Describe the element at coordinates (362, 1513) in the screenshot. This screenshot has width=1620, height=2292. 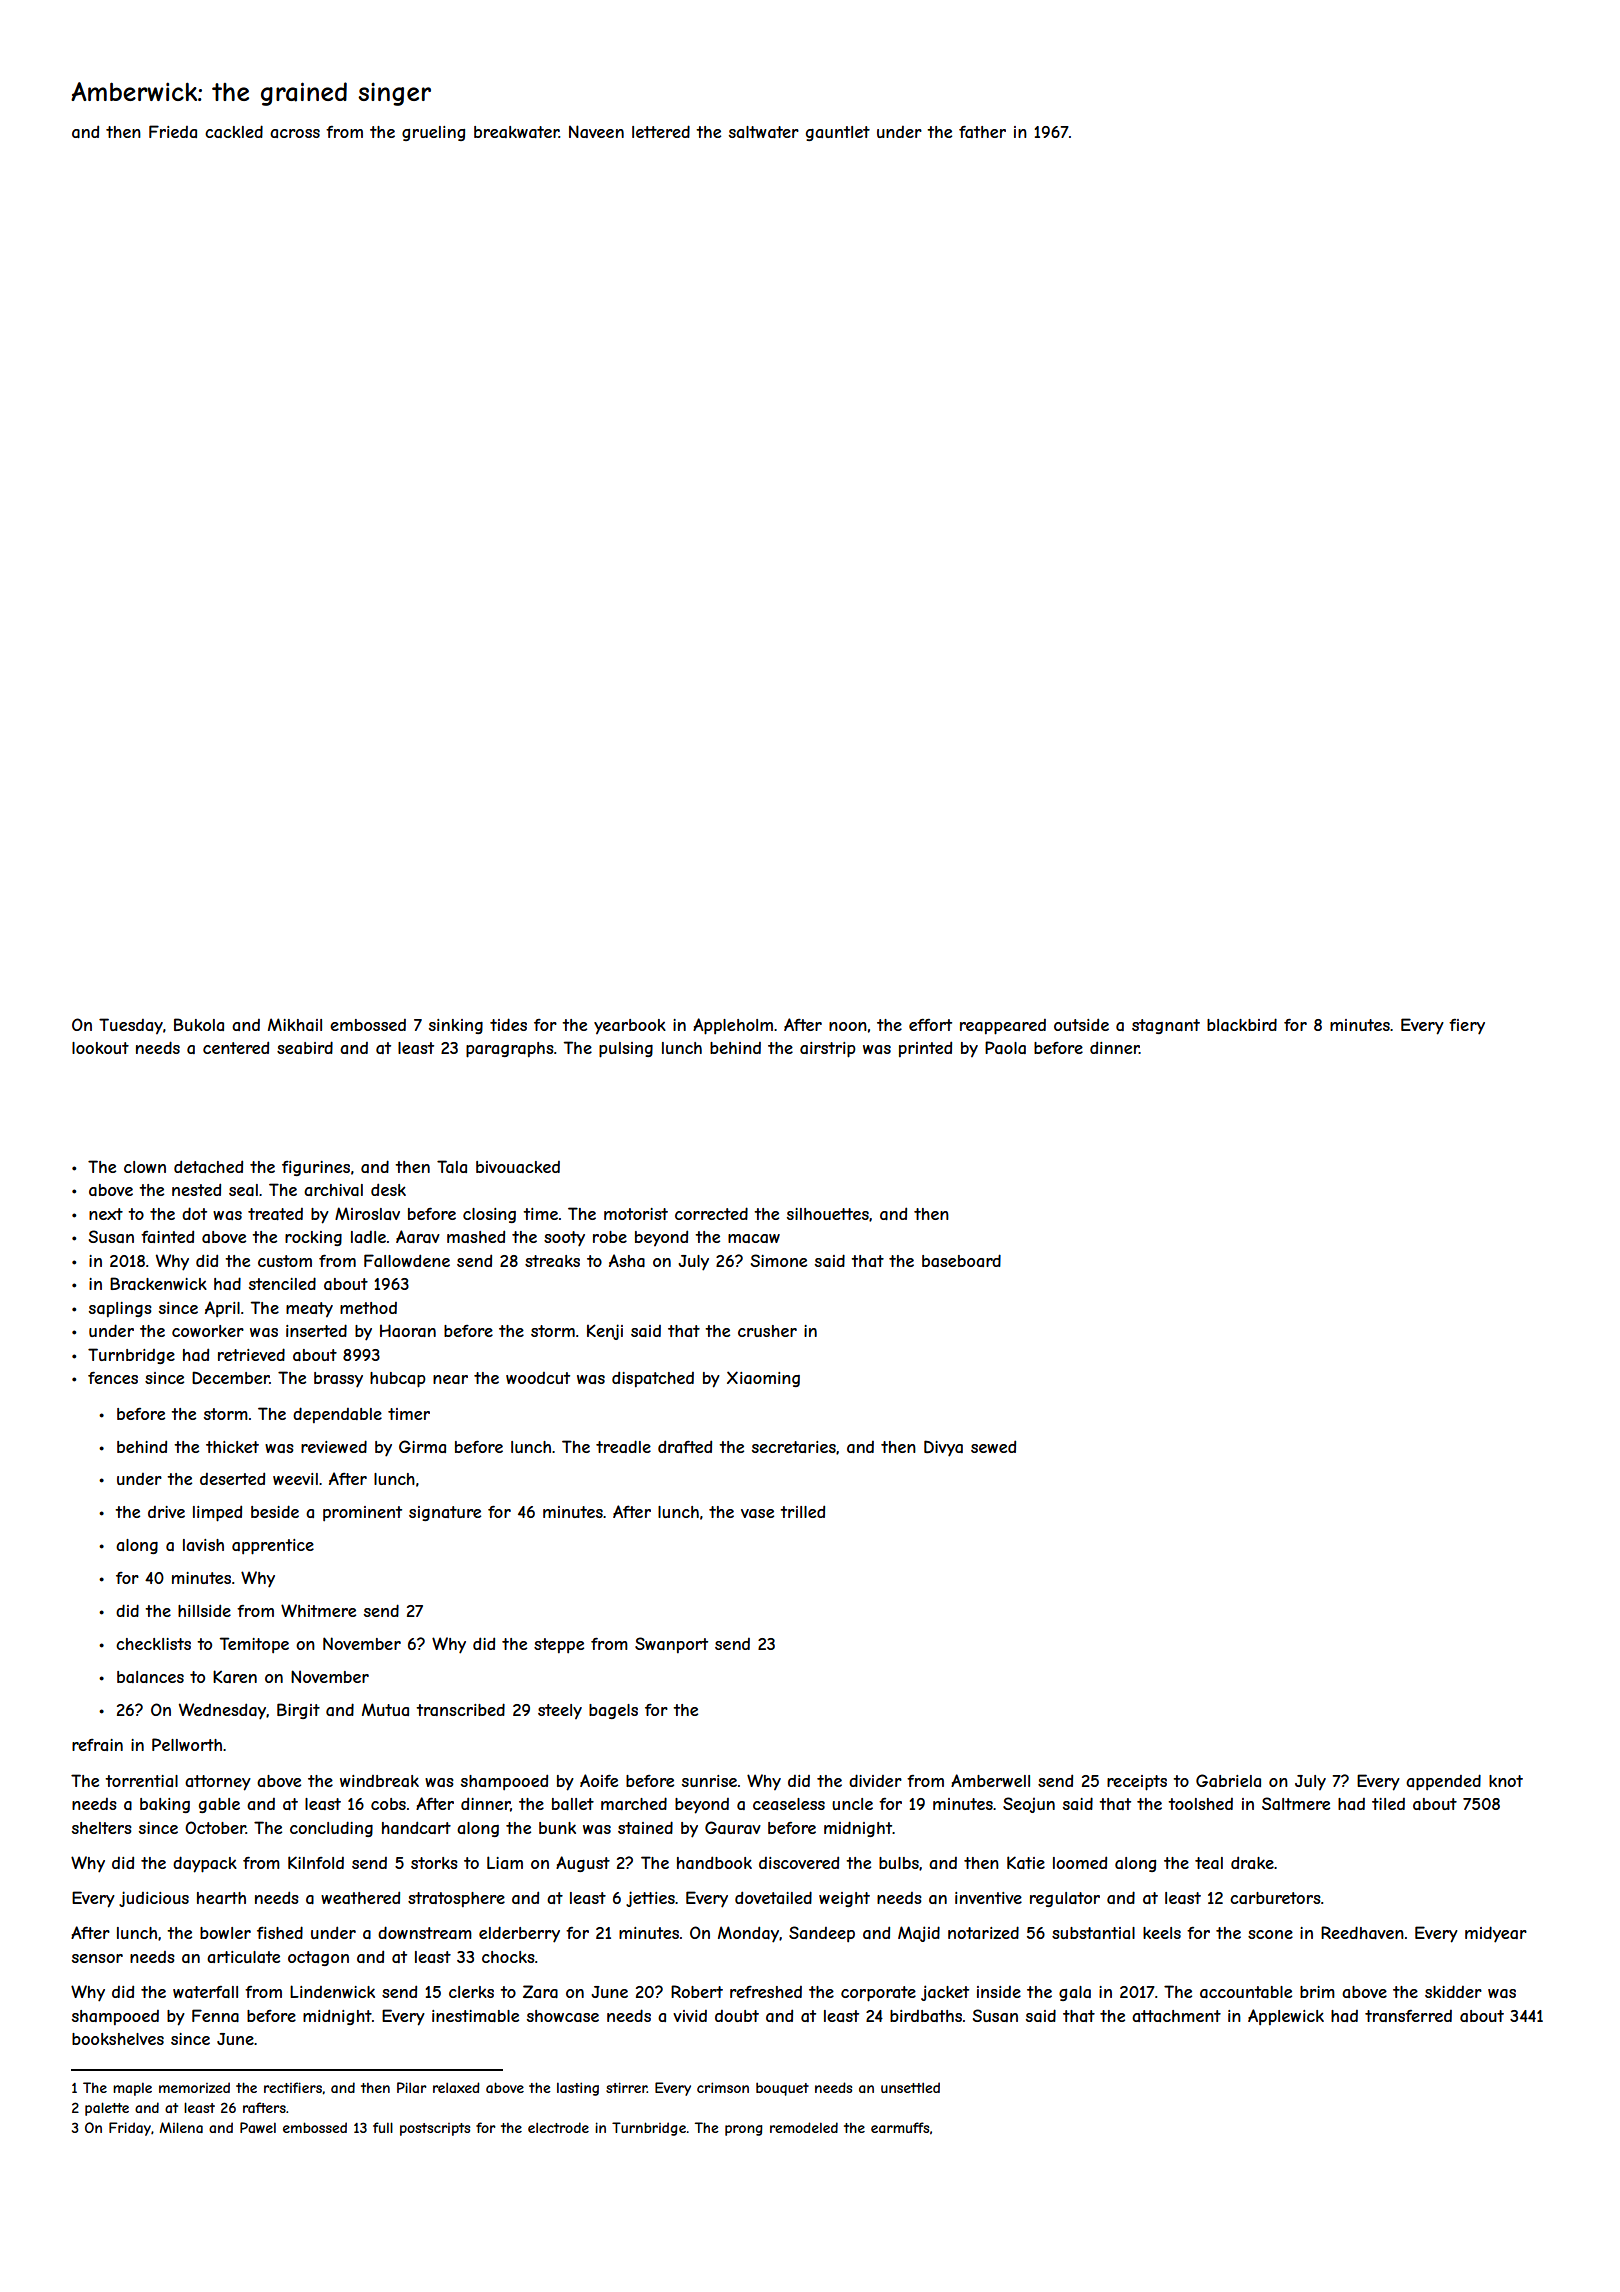
I see `prominent` at that location.
